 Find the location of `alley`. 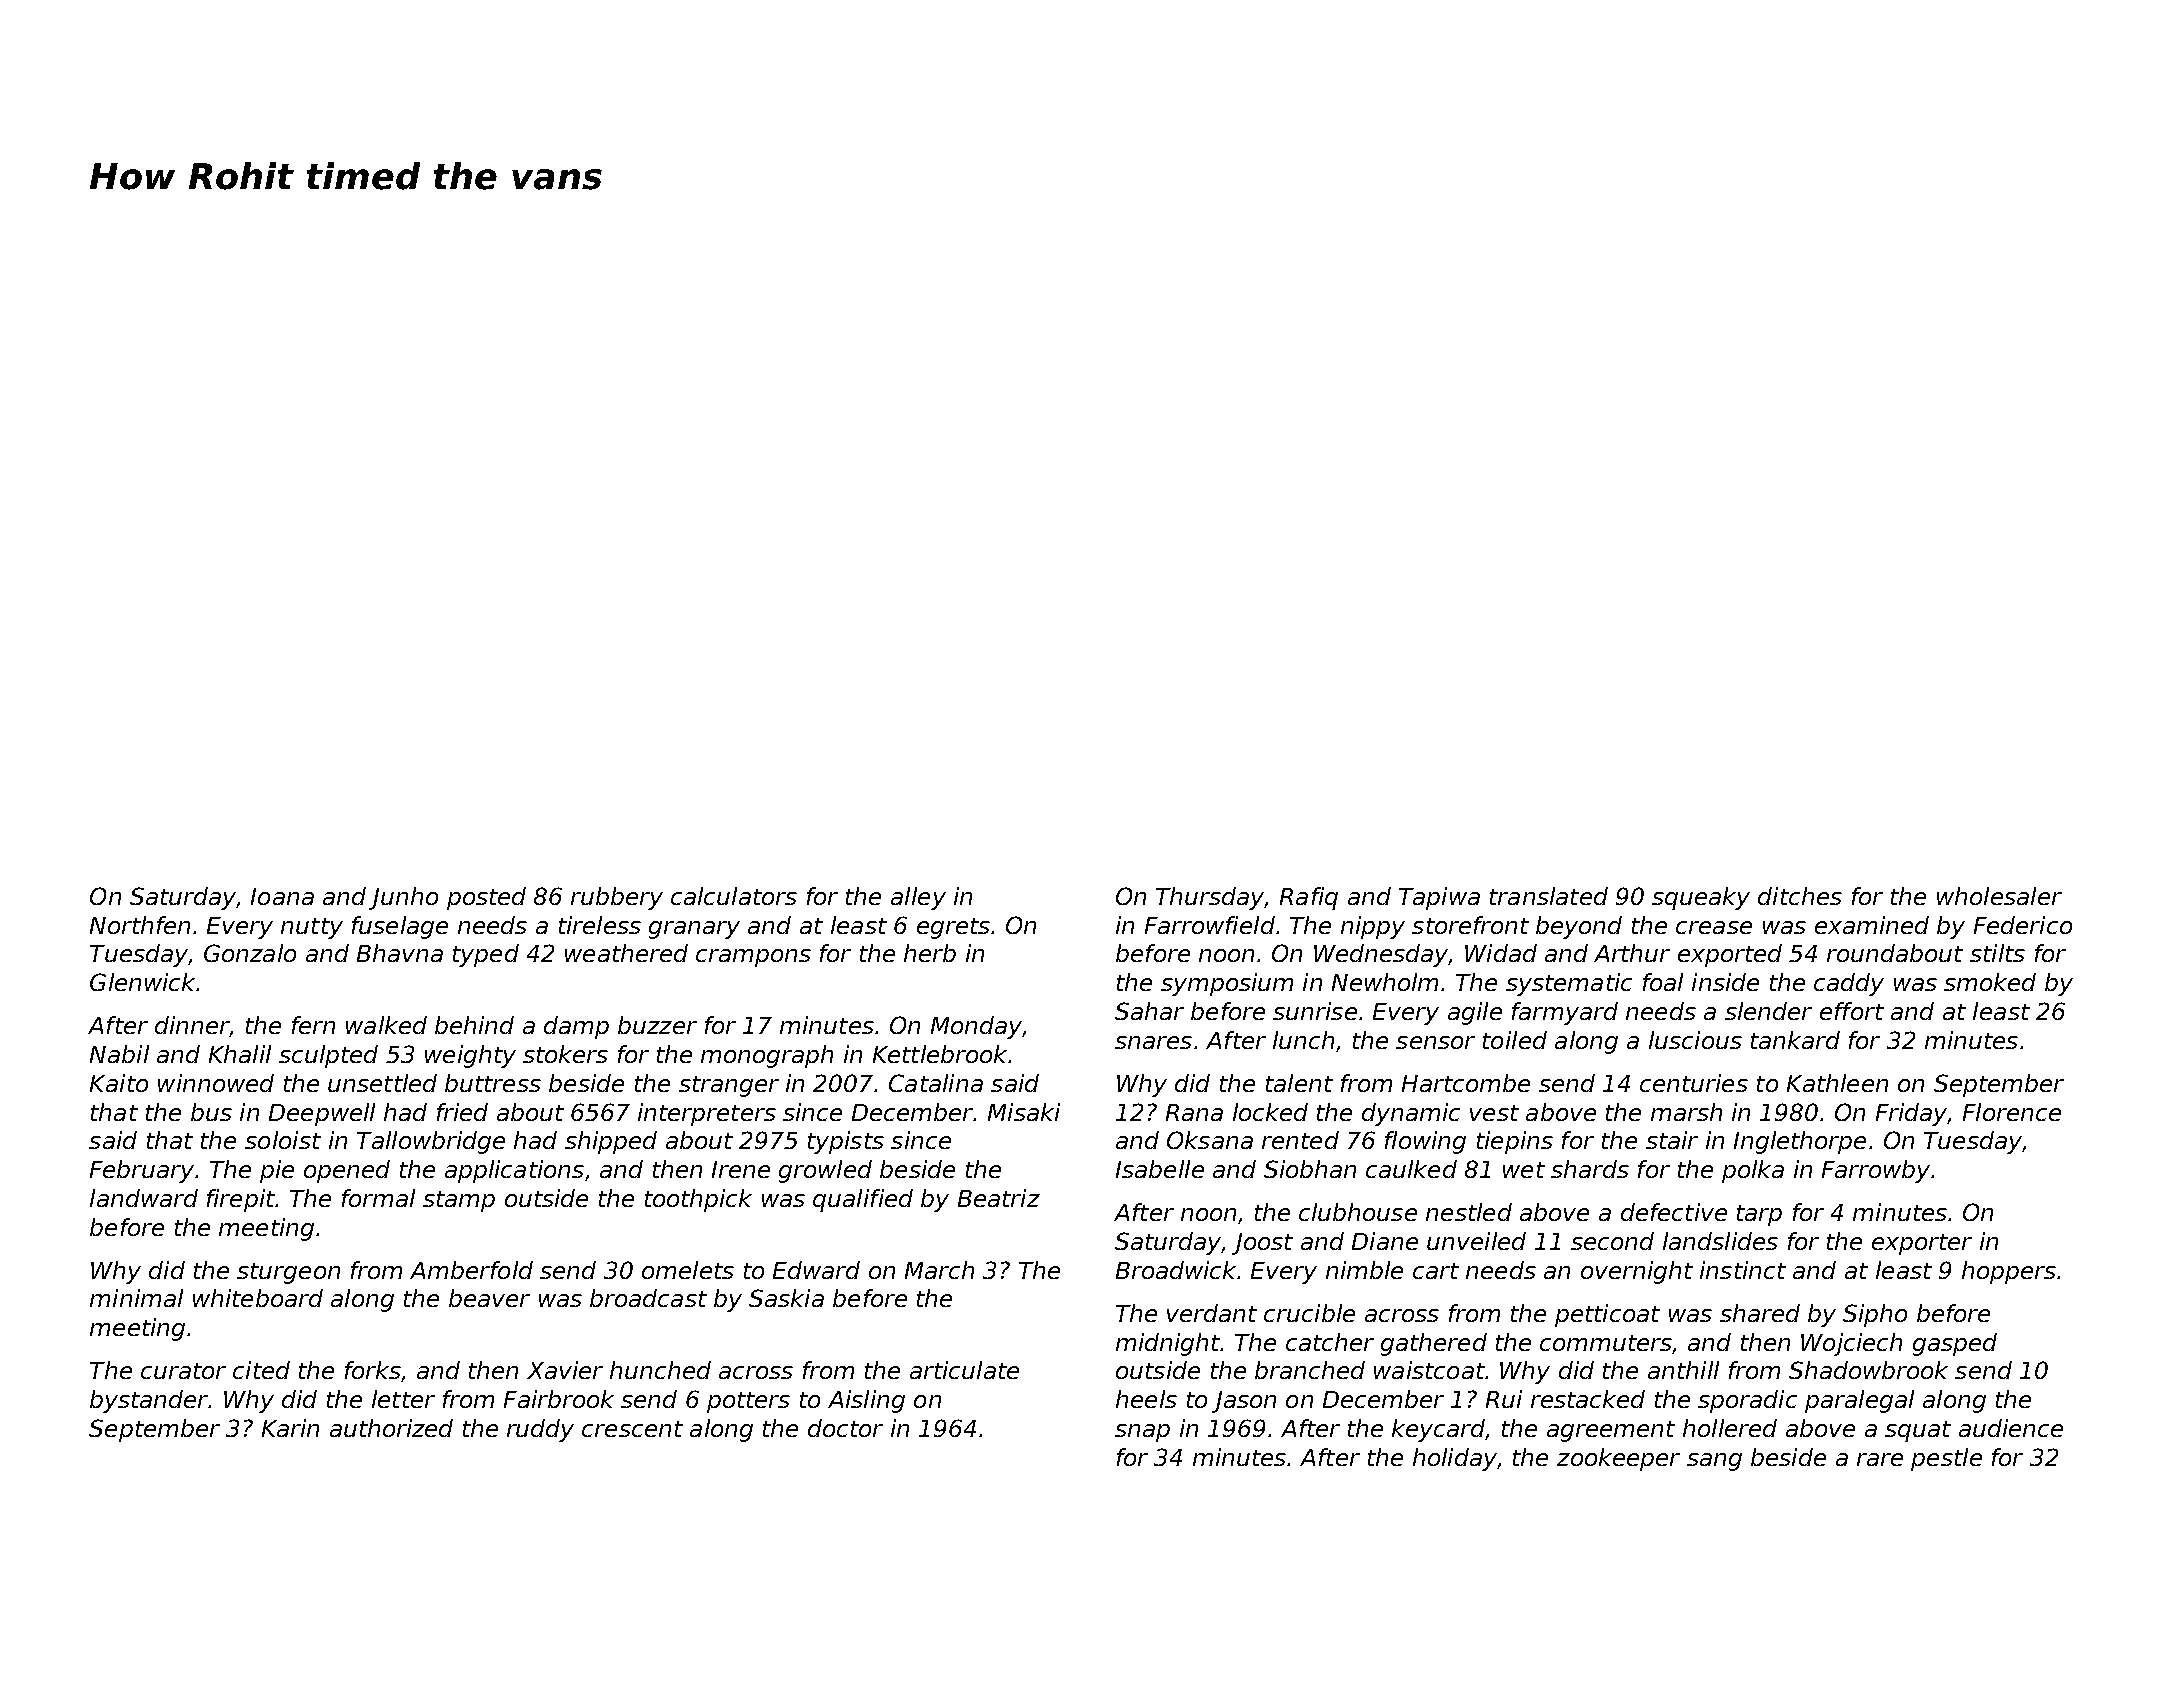

alley is located at coordinates (918, 898).
